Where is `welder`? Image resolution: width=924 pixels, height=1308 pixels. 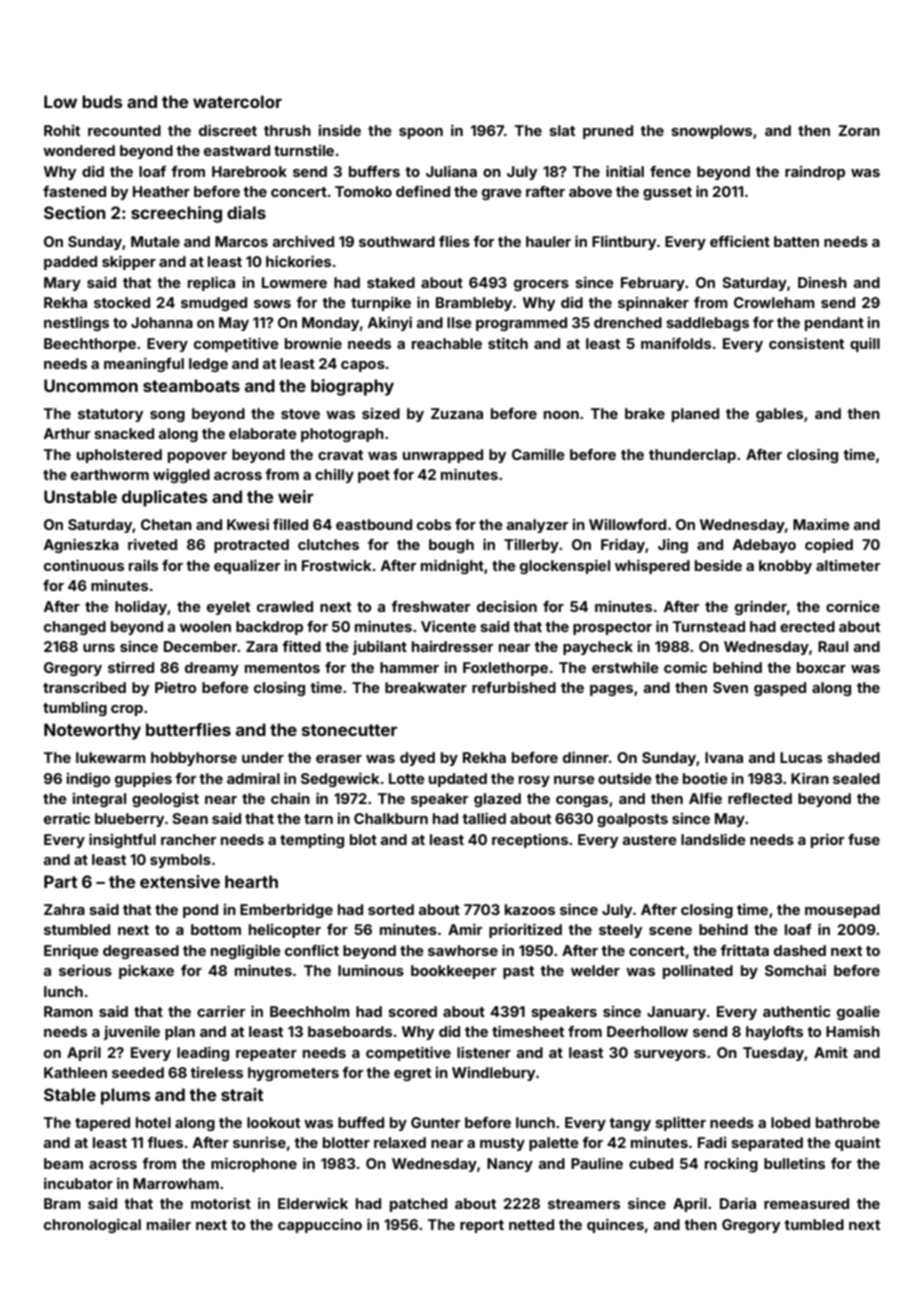 welder is located at coordinates (595, 970).
